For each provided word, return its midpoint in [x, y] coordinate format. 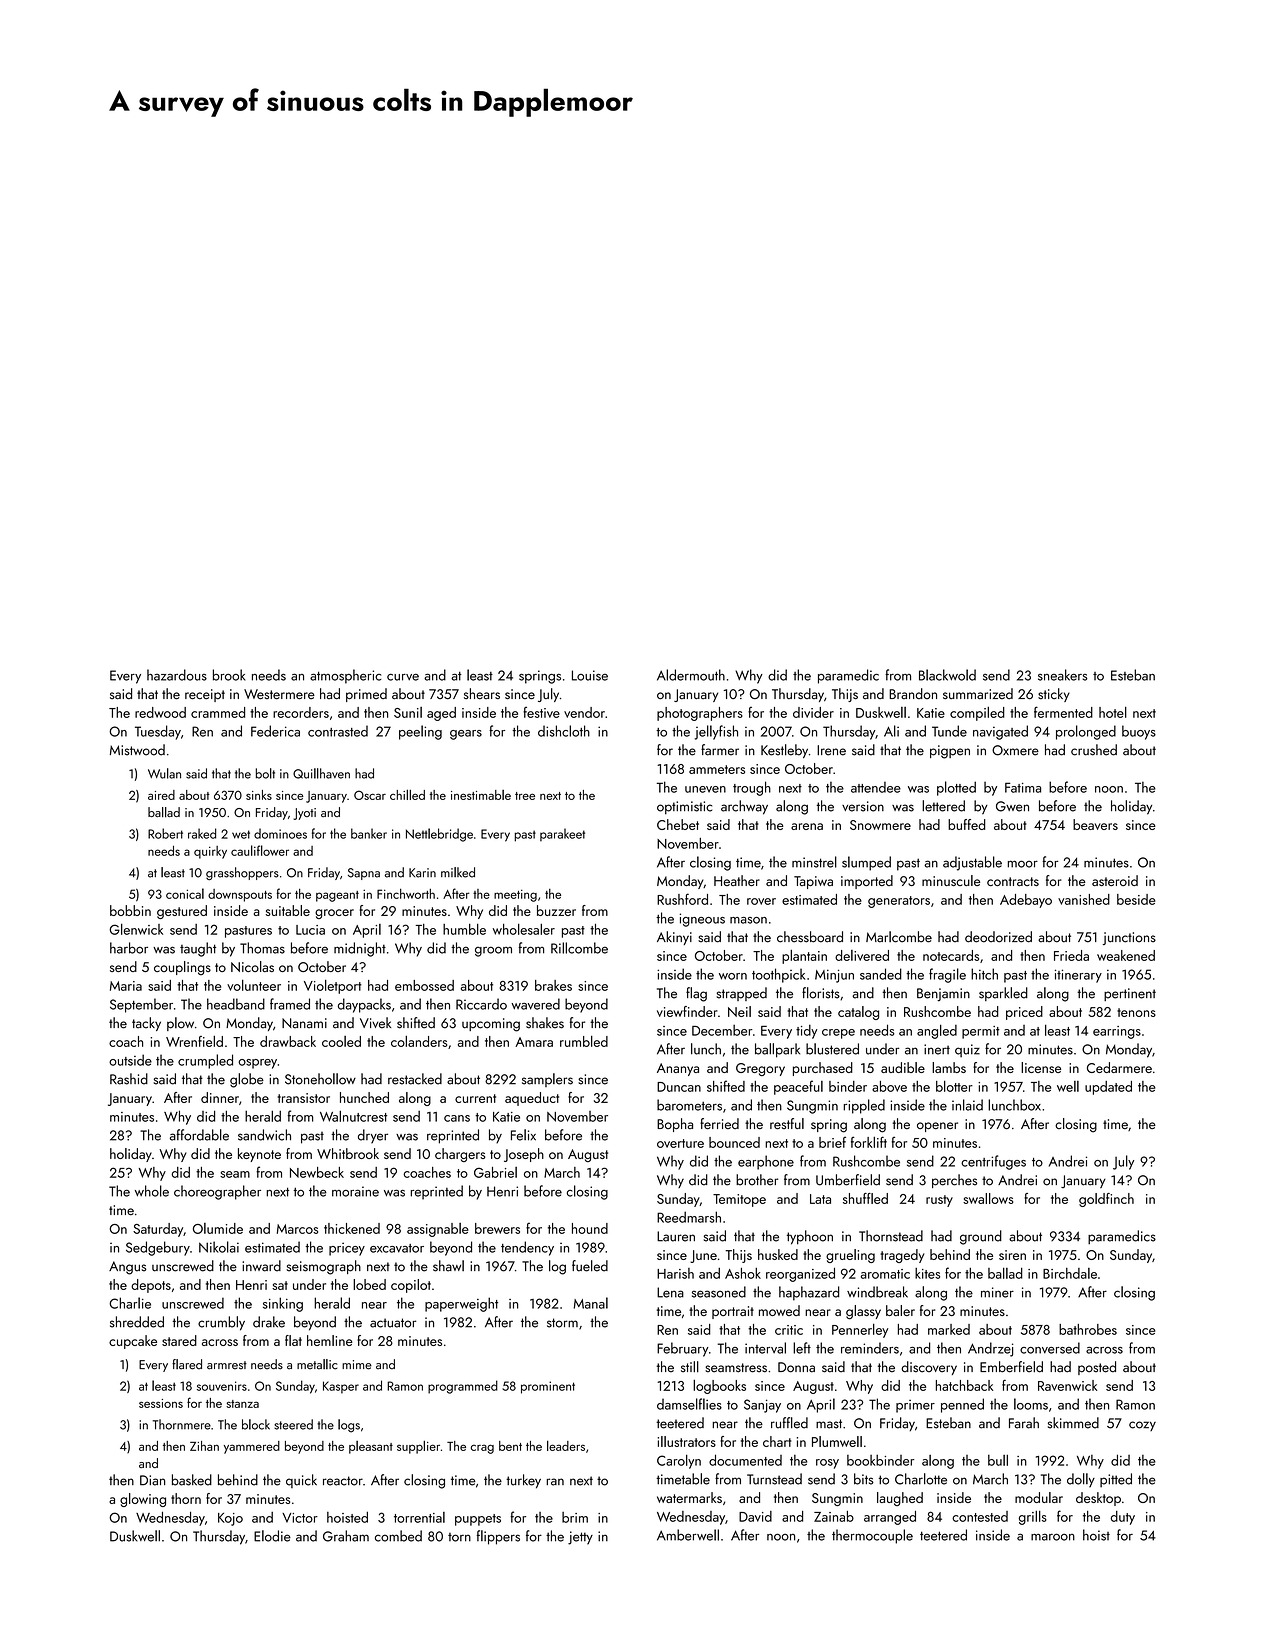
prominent [548, 1387]
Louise [590, 675]
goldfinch [1106, 1200]
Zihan [204, 1446]
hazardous [177, 675]
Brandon [913, 693]
